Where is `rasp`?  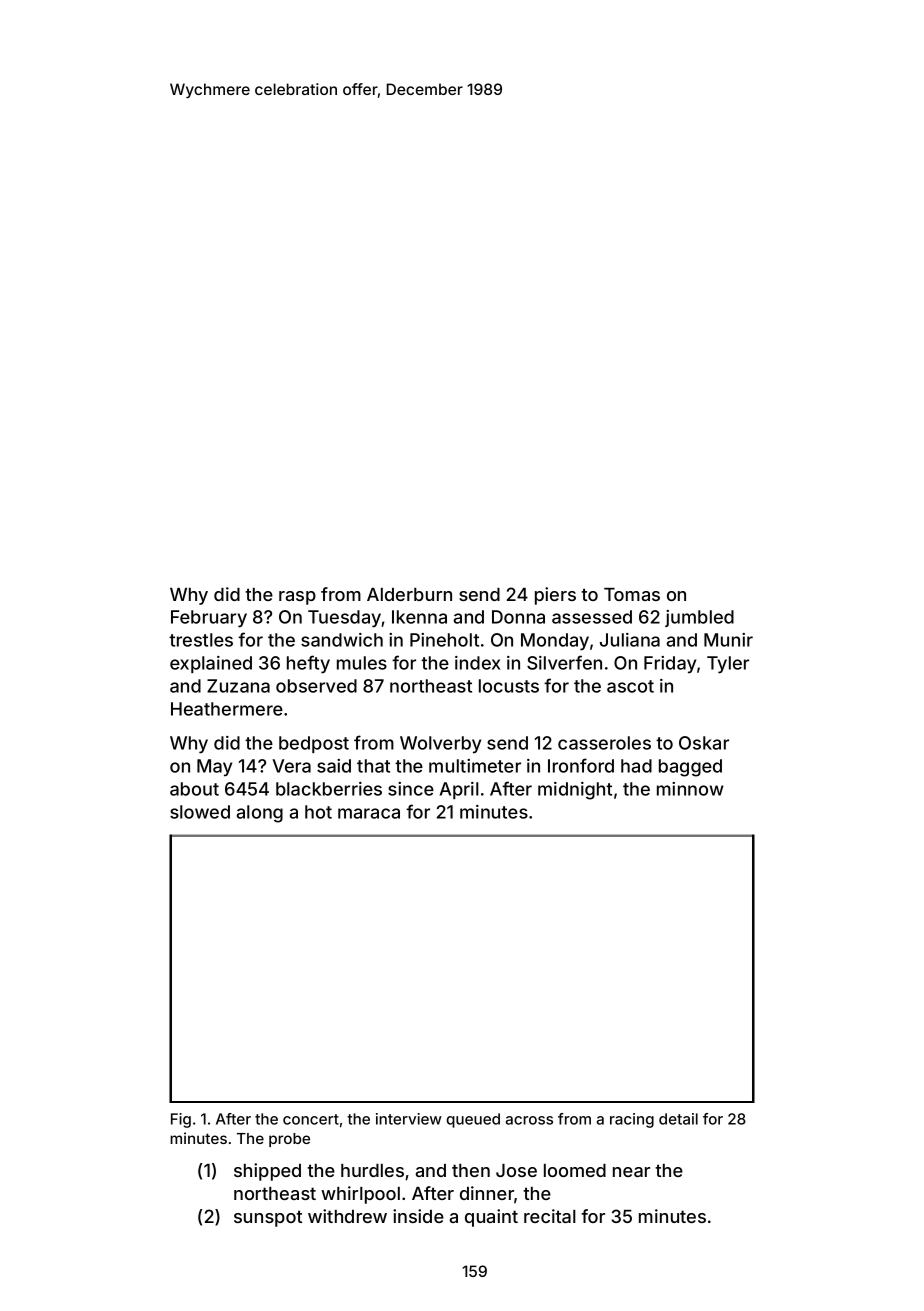
rasp is located at coordinates (297, 598).
